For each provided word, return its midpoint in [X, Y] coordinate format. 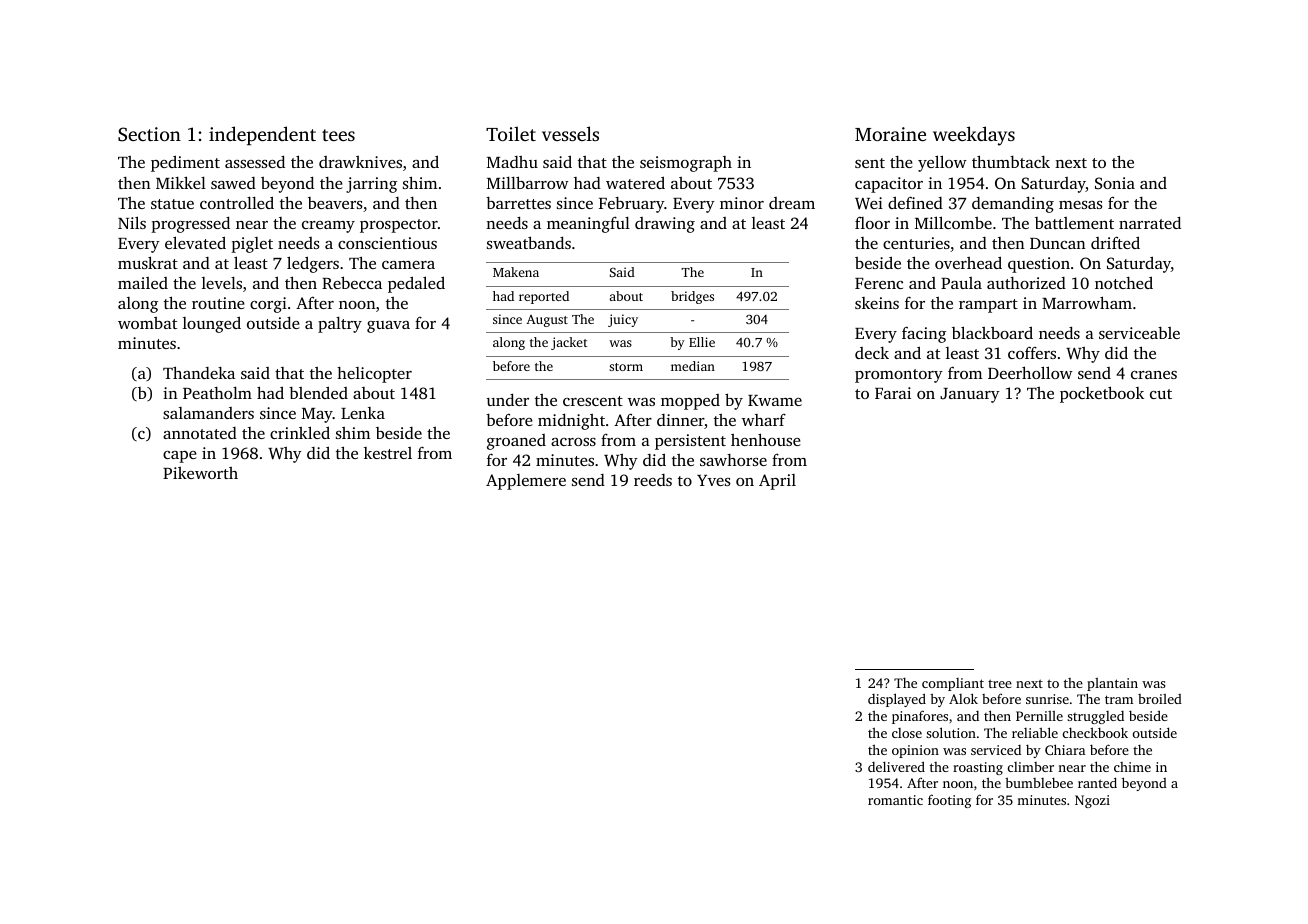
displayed [897, 700]
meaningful [588, 225]
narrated [1150, 222]
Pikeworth [200, 473]
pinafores [920, 717]
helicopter [374, 375]
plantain [1112, 684]
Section [149, 134]
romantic [895, 800]
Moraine [890, 134]
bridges [692, 297]
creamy [328, 227]
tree [1000, 683]
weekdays [974, 136]
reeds [653, 480]
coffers [1032, 352]
